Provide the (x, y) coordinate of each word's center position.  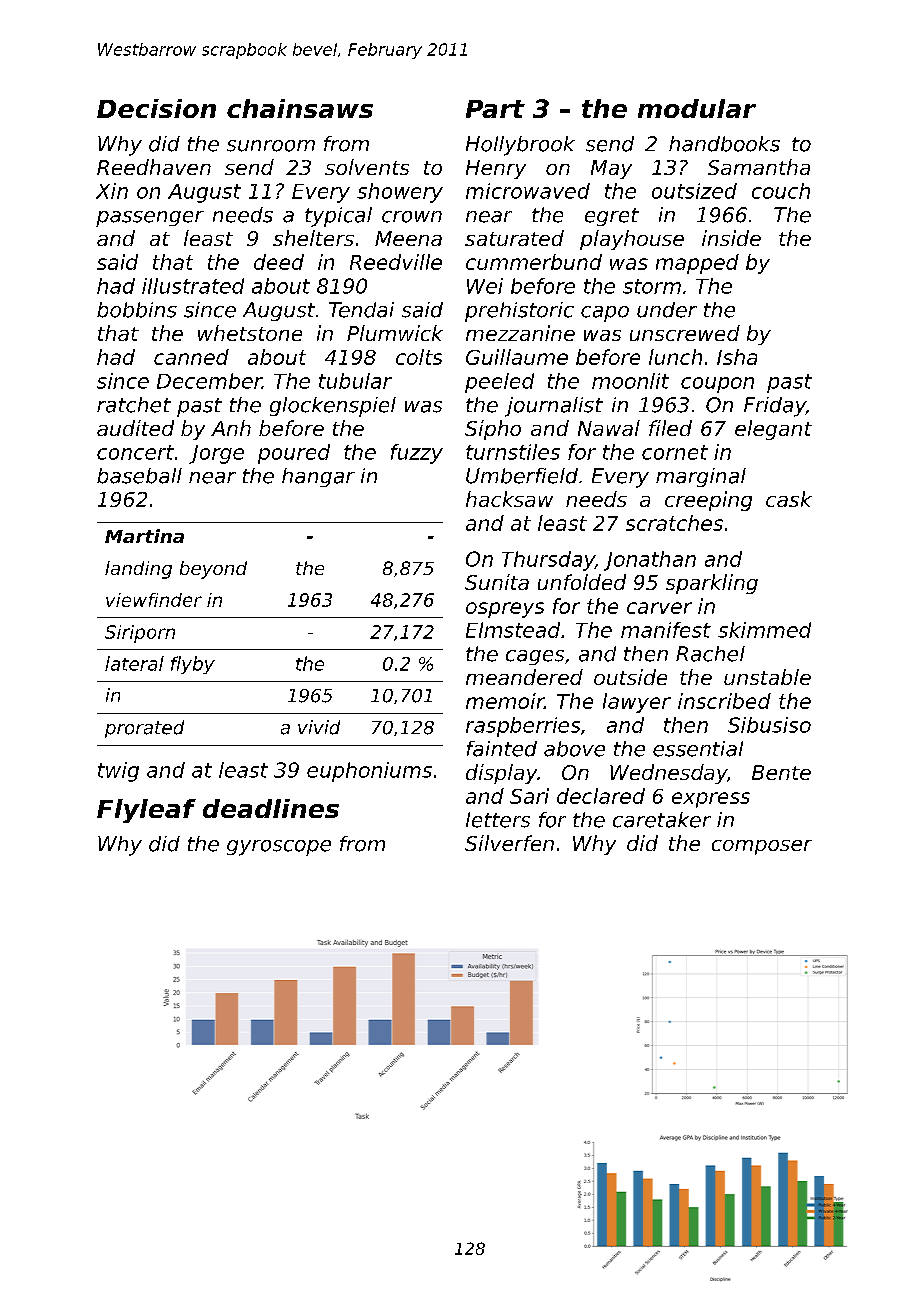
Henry (496, 169)
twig (118, 772)
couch (781, 191)
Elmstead (513, 630)
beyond (213, 570)
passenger (150, 219)
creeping (708, 501)
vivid (319, 727)
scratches (674, 523)
